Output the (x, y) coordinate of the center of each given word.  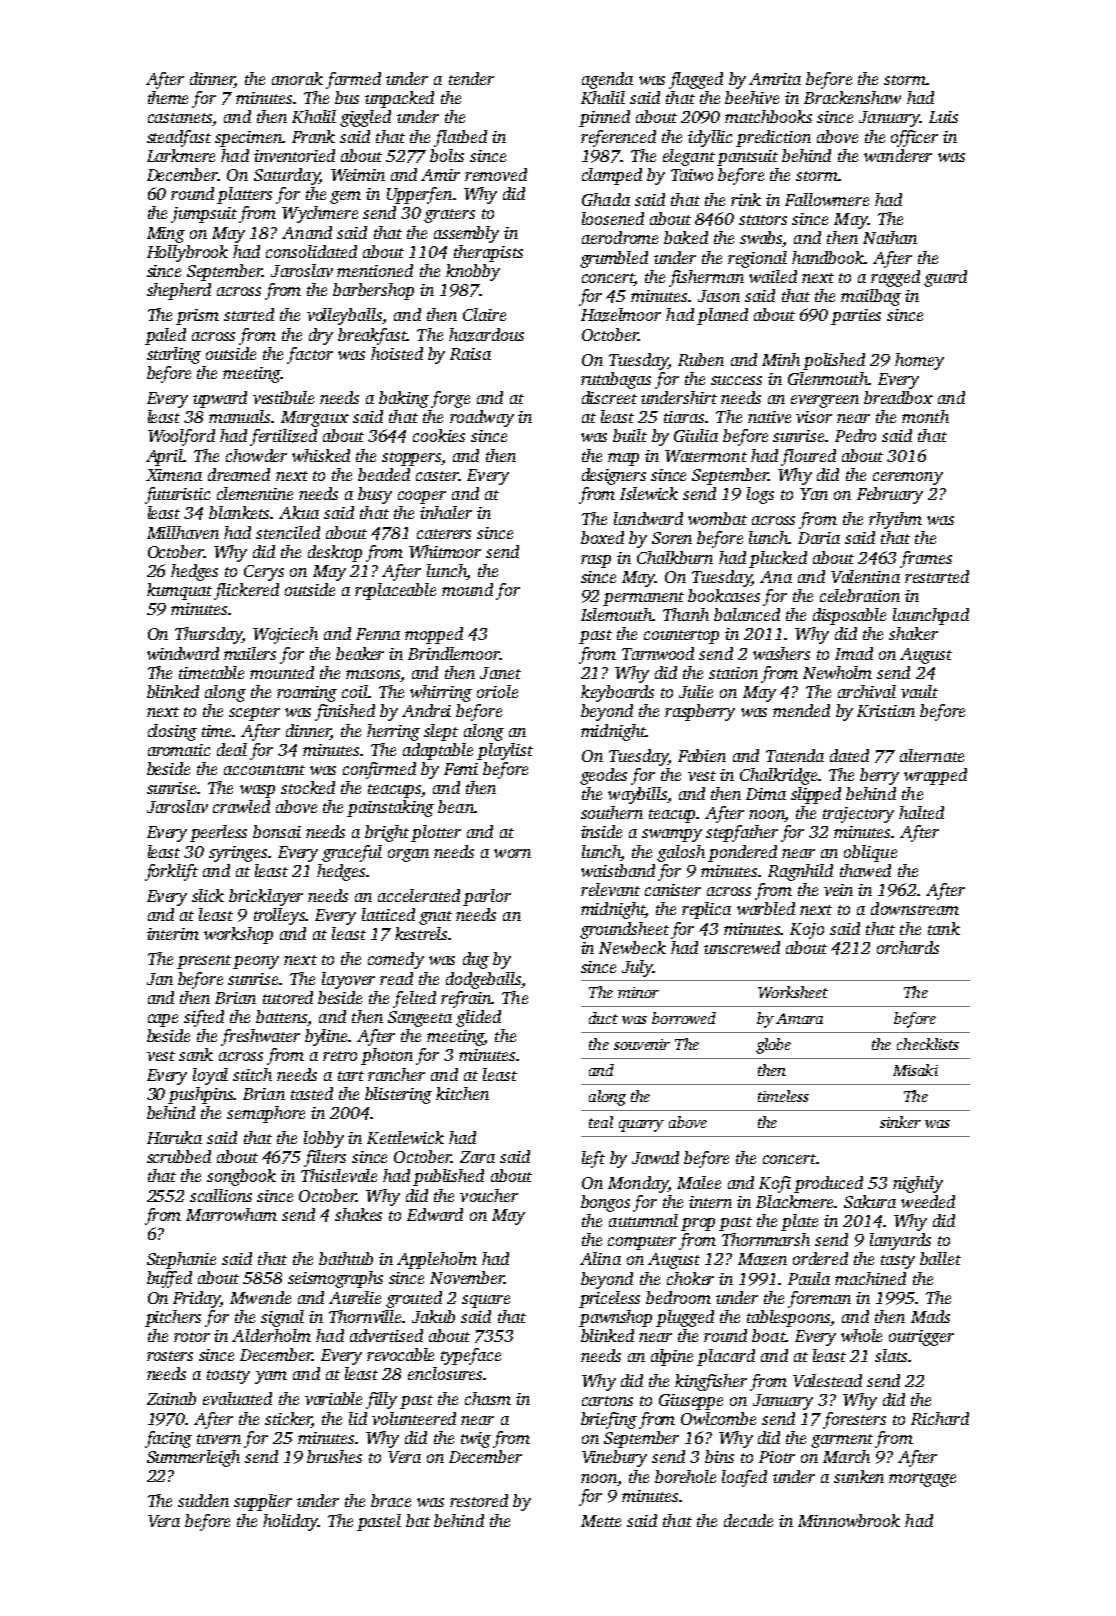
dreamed (239, 474)
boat (768, 1335)
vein (838, 890)
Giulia (696, 435)
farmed (353, 80)
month (925, 416)
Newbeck (632, 947)
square (486, 1301)
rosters (170, 1356)
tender (471, 78)
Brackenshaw (852, 97)
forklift (171, 872)
